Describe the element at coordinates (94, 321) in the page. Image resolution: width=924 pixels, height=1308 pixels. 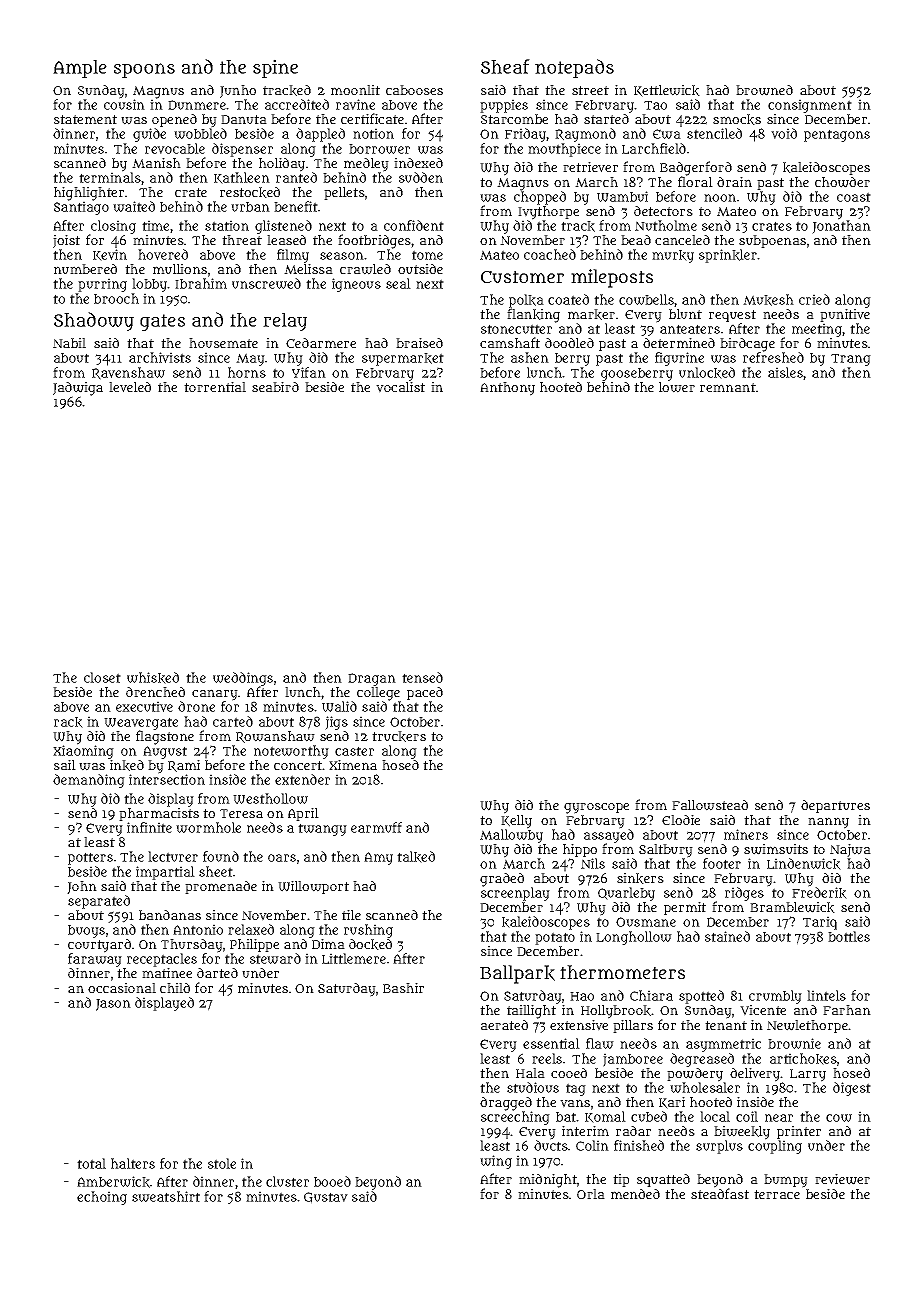
I see `Shadowy` at that location.
